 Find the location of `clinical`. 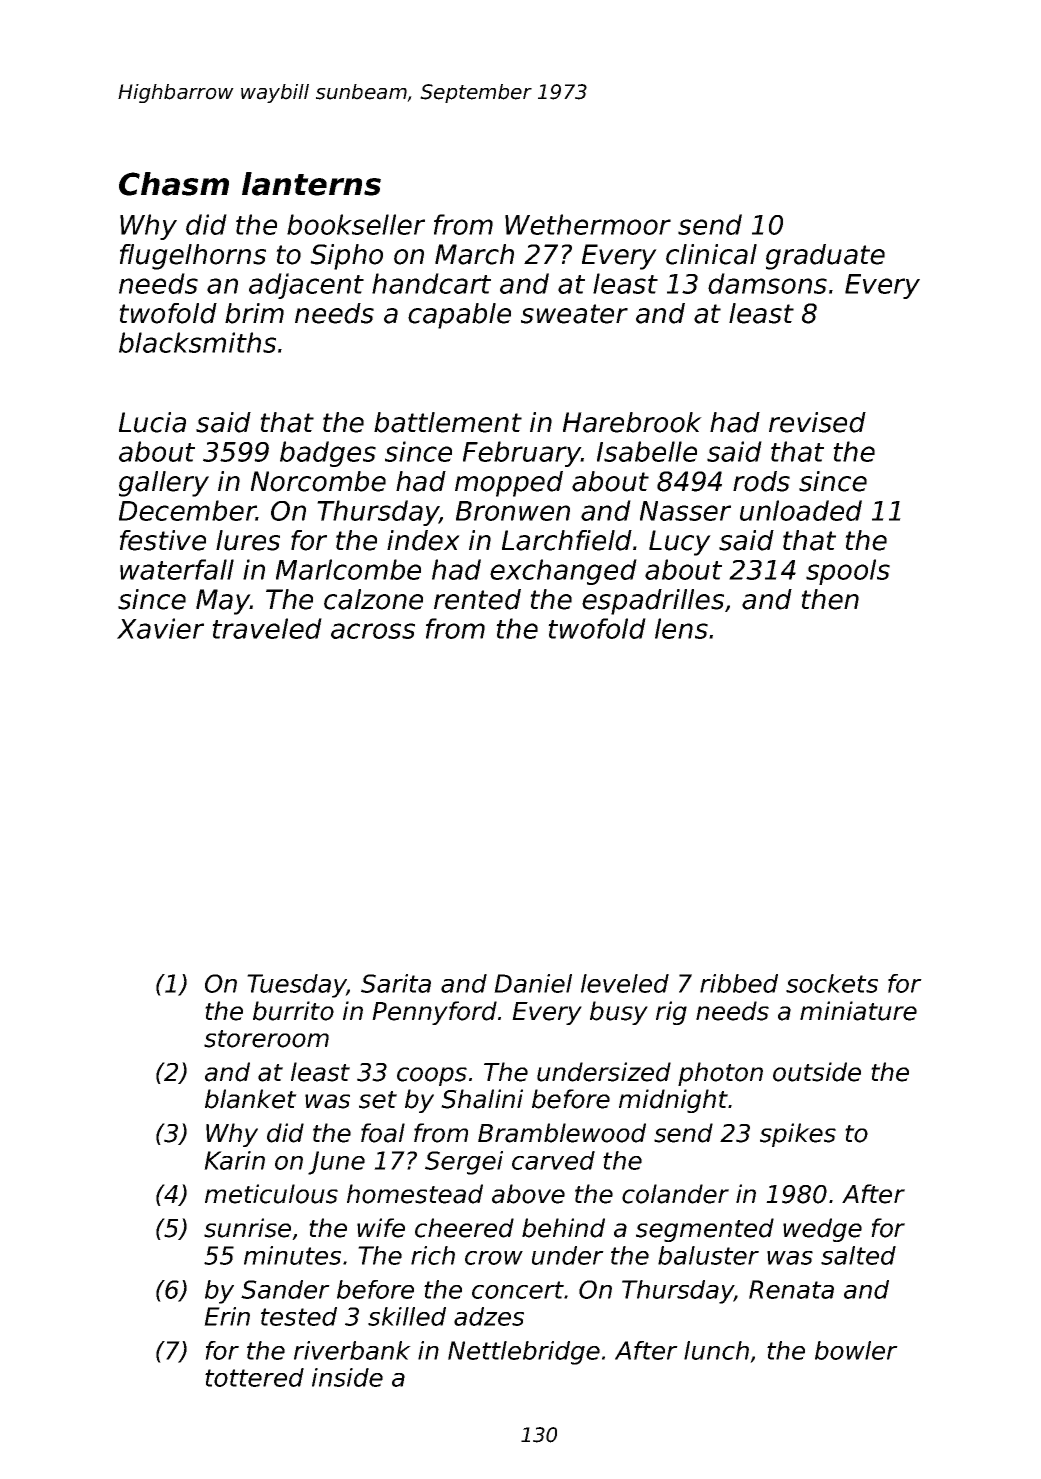

clinical is located at coordinates (711, 254).
